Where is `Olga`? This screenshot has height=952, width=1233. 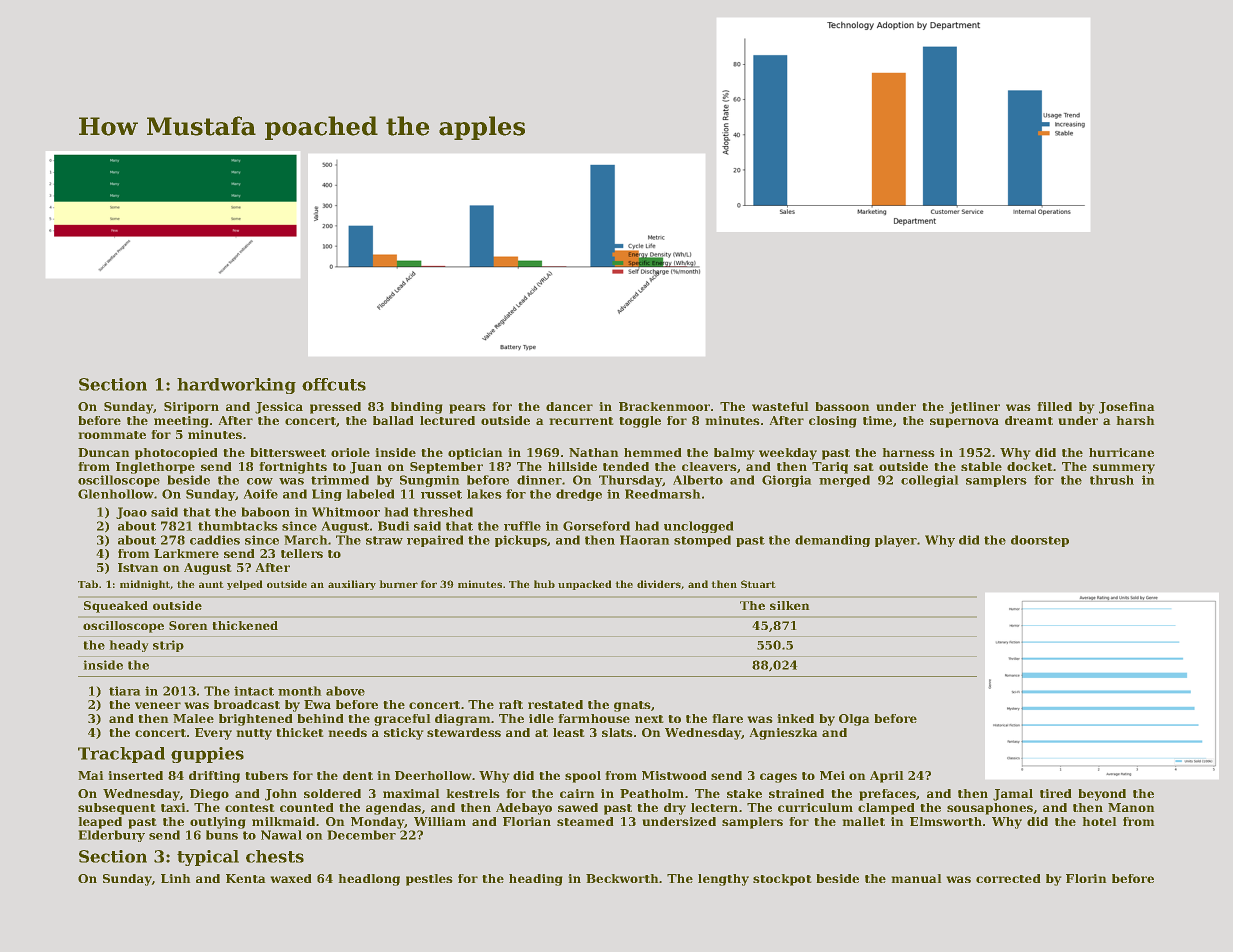
Olga is located at coordinates (854, 720).
